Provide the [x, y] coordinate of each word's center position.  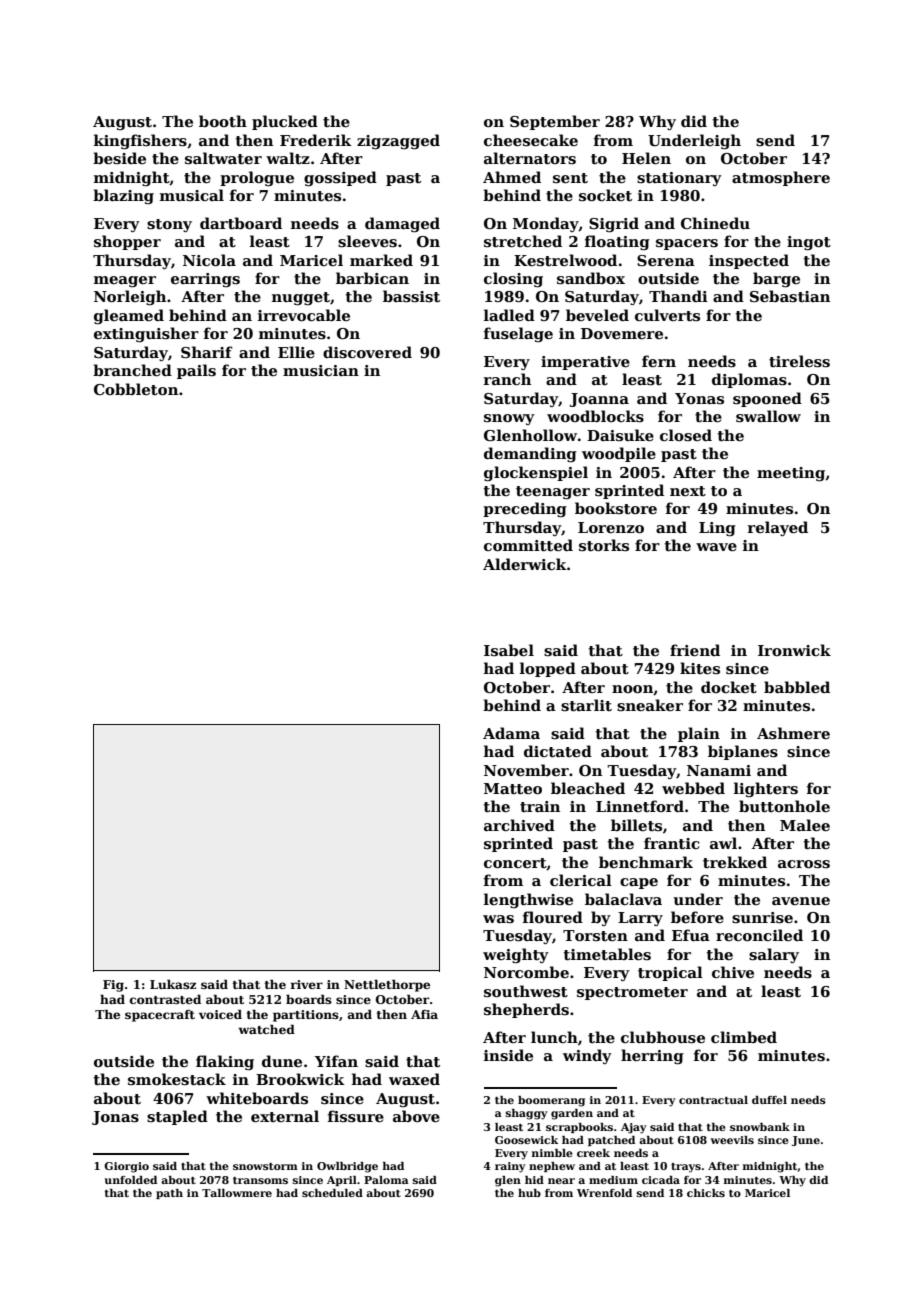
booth [223, 121]
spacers [687, 244]
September [555, 122]
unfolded [131, 1180]
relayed [778, 528]
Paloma [386, 1180]
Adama [511, 733]
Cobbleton [136, 389]
